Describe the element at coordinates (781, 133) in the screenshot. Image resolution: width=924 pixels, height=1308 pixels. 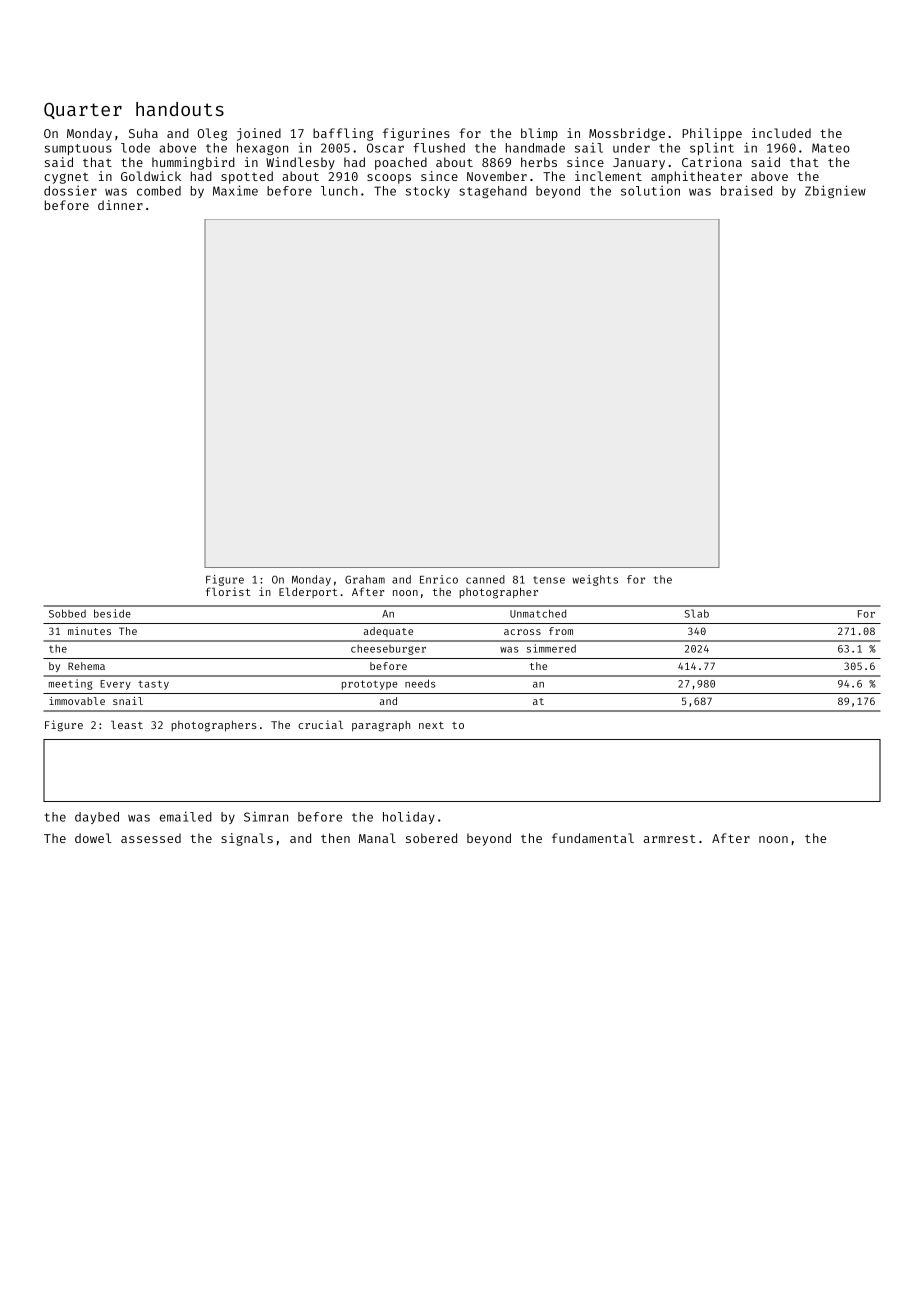
I see `included` at that location.
